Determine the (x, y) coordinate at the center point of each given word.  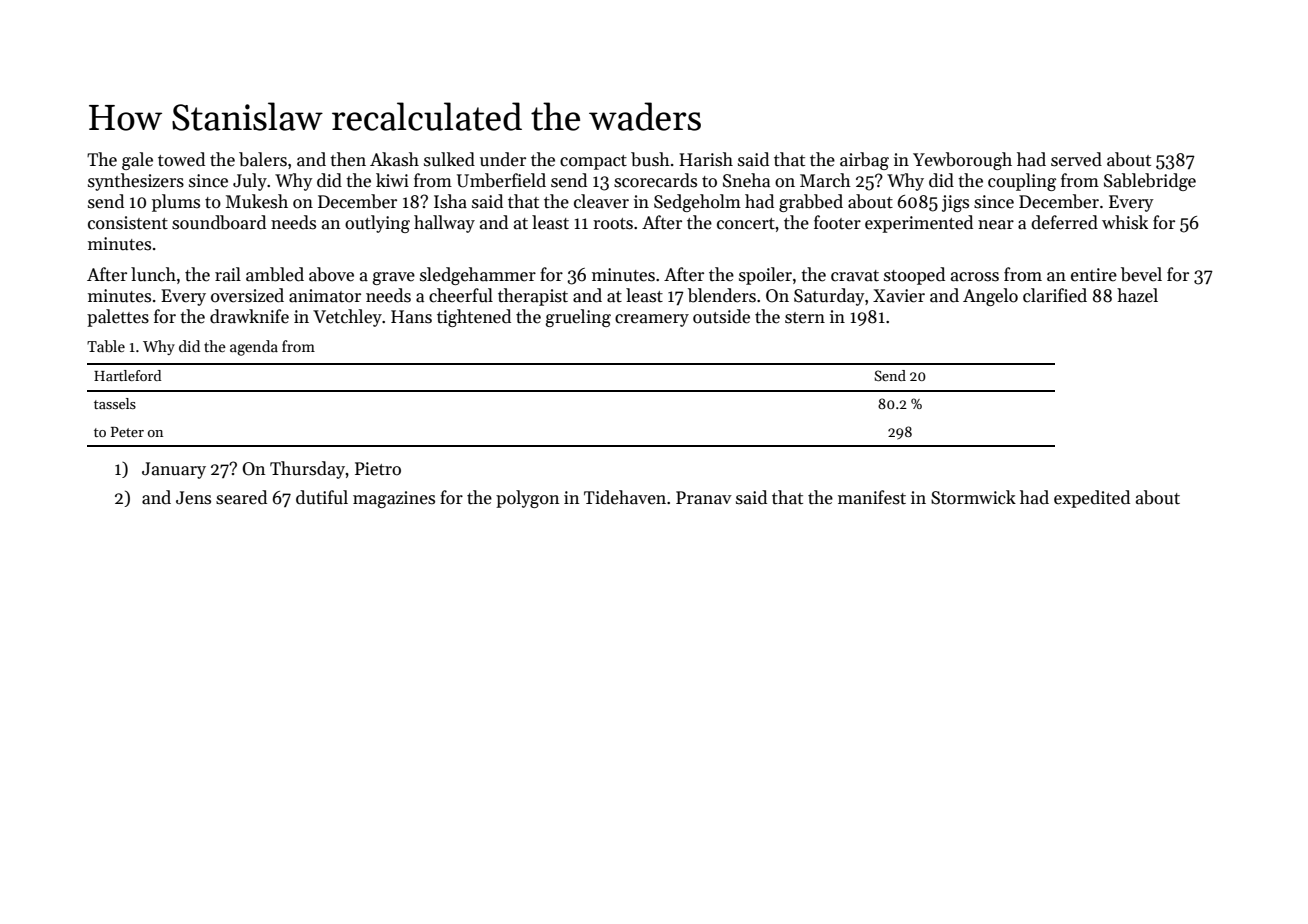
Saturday (829, 297)
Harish (706, 159)
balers (263, 159)
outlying (377, 224)
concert (746, 224)
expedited (1092, 499)
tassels (115, 403)
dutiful (322, 497)
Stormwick (973, 497)
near (996, 225)
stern (805, 318)
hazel (1137, 295)
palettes (118, 318)
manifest (872, 497)
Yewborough (962, 161)
